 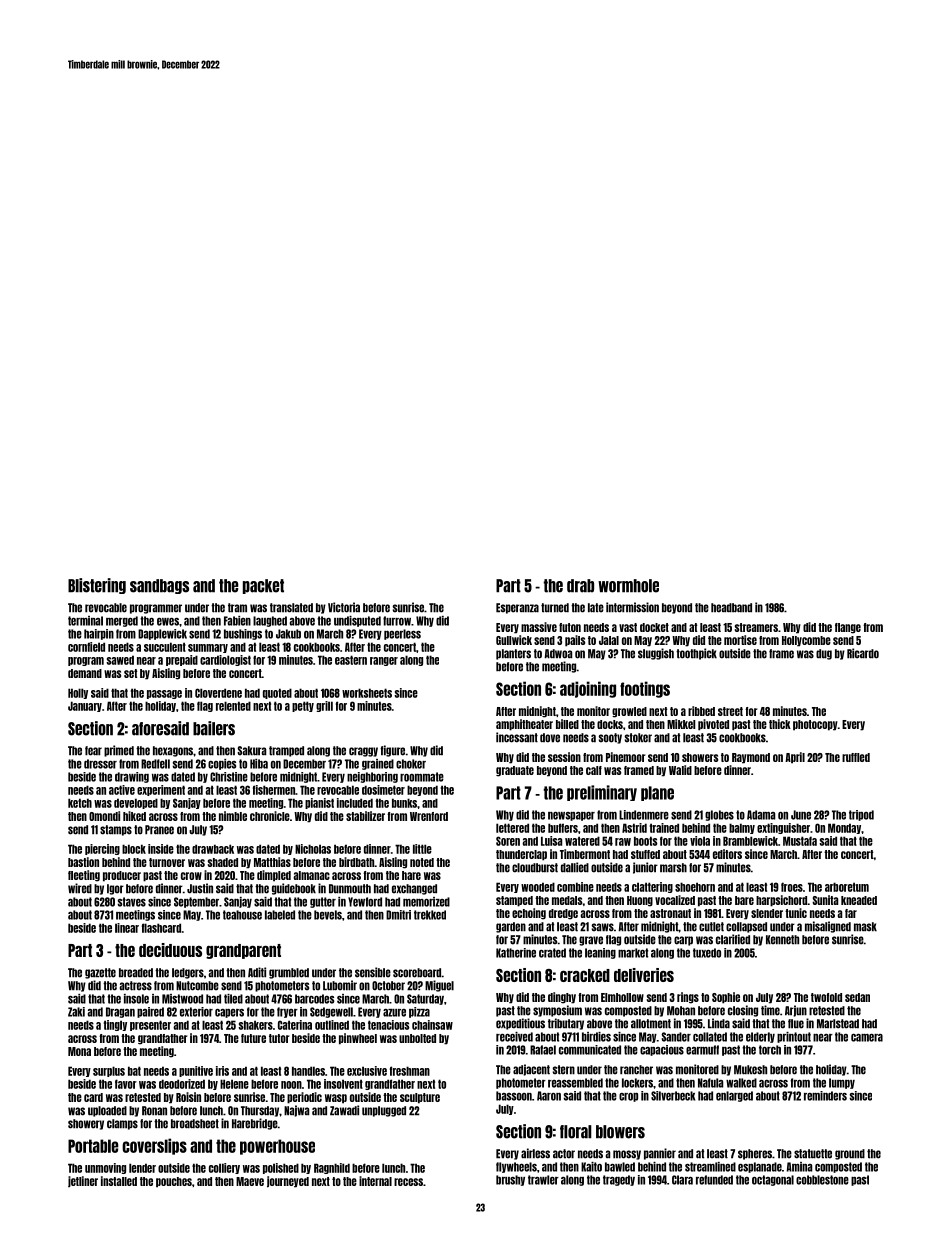 What do you see at coordinates (182, 1084) in the screenshot?
I see `deodorized` at bounding box center [182, 1084].
